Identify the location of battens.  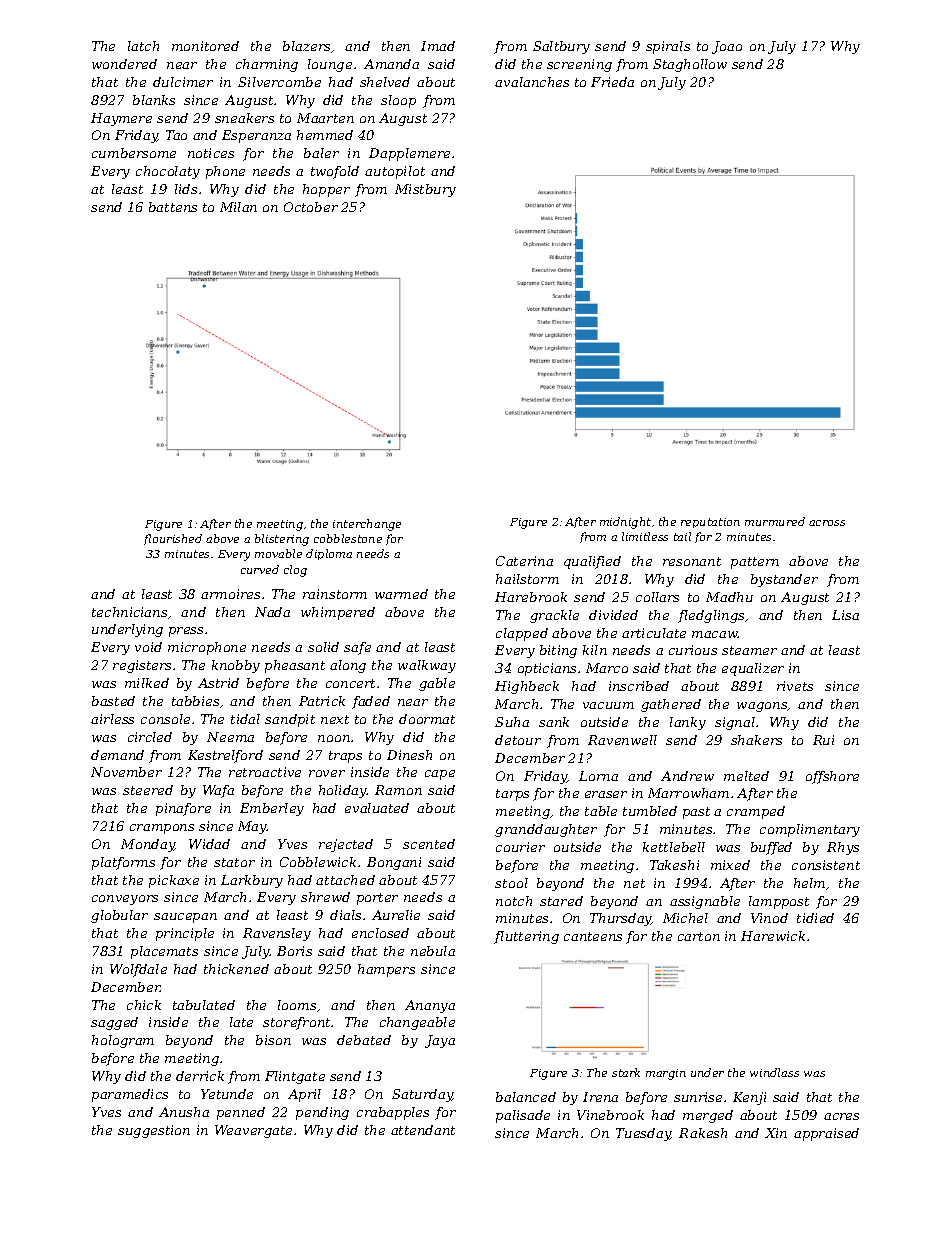
(173, 207).
